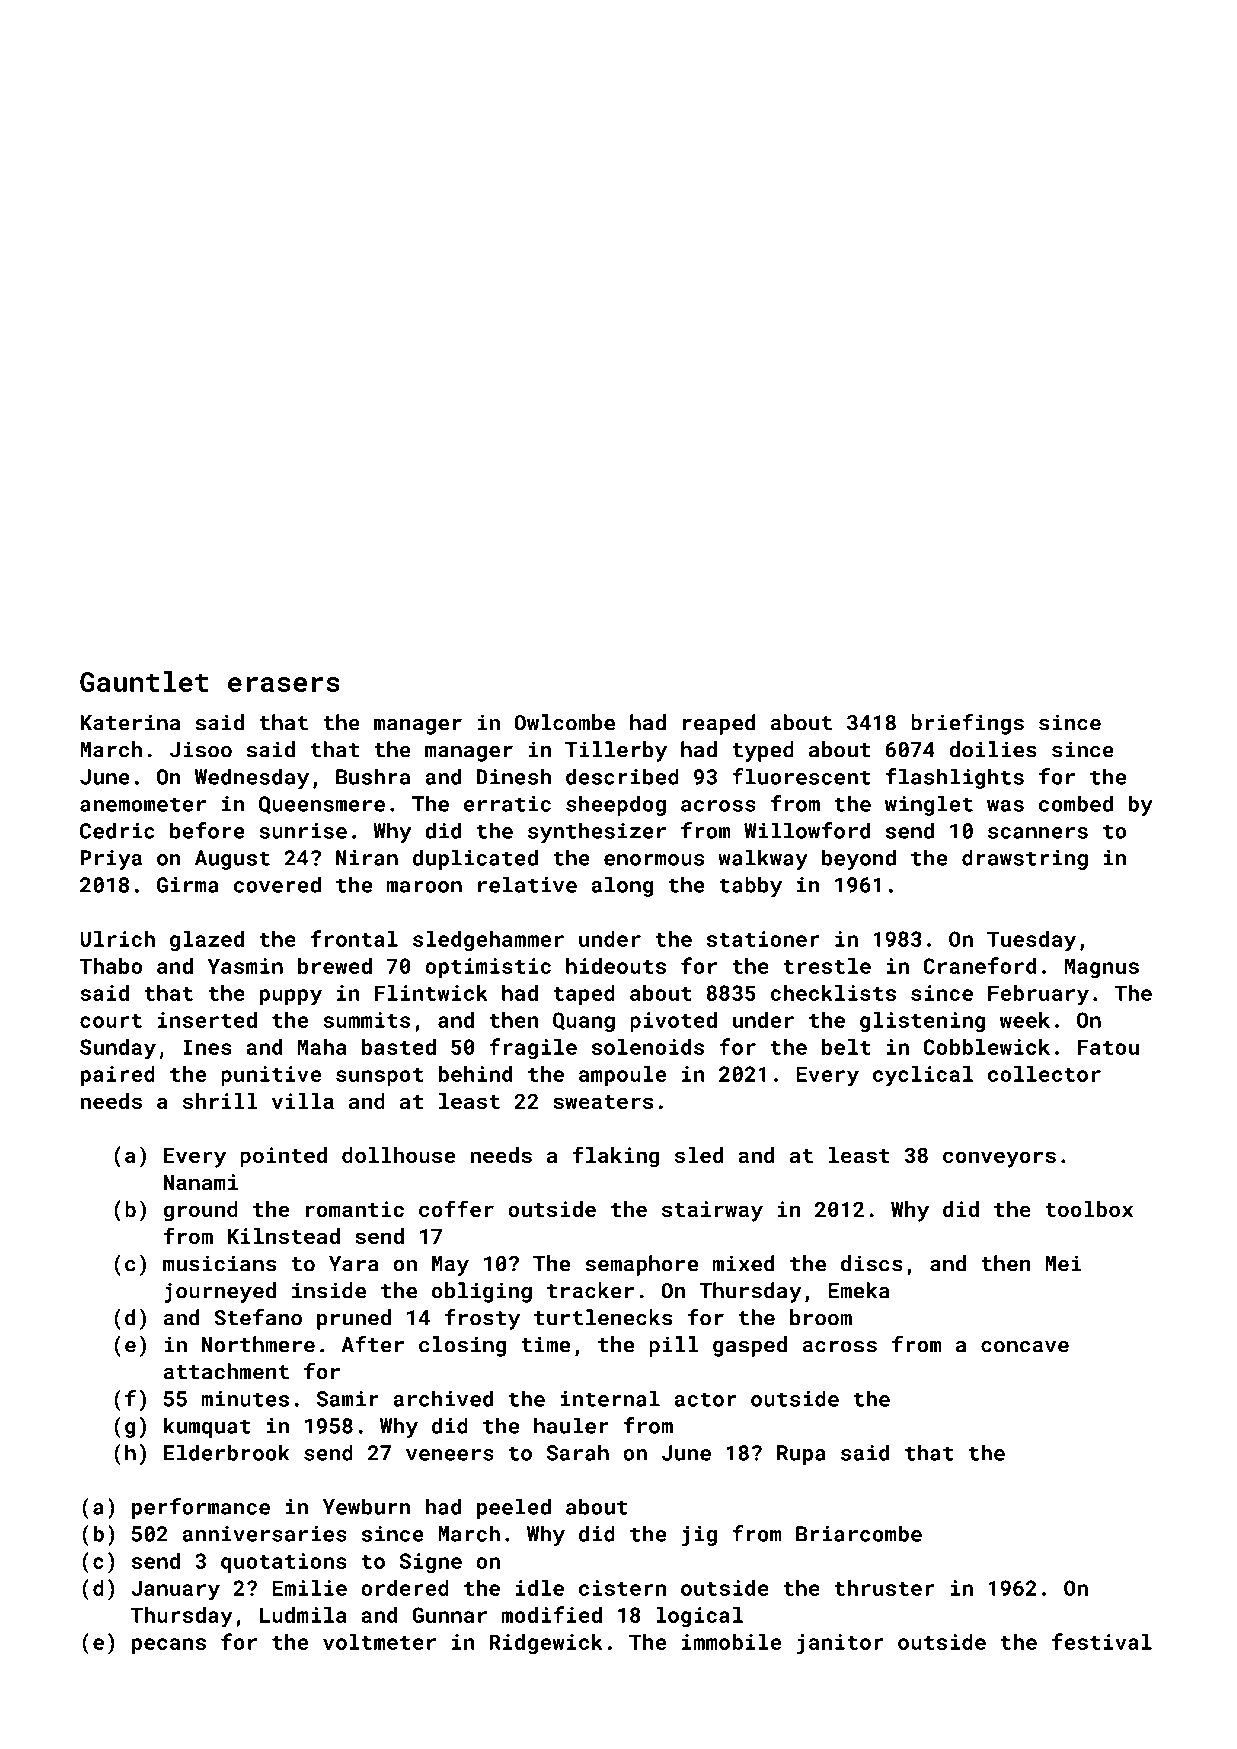  What do you see at coordinates (379, 1642) in the screenshot?
I see `voltmeter` at bounding box center [379, 1642].
